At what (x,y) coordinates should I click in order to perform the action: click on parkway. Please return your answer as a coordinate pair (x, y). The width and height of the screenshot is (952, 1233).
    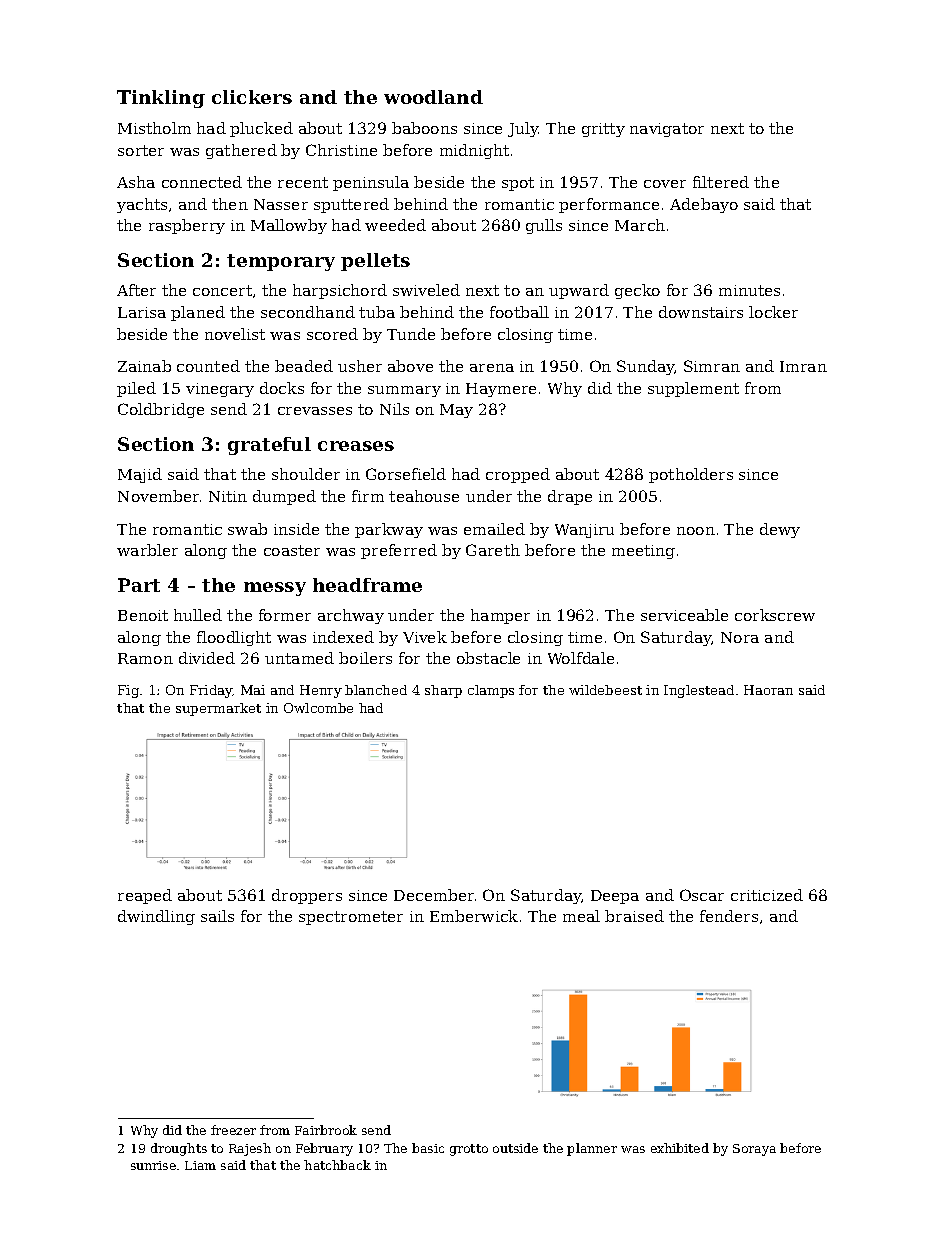
    Looking at the image, I should click on (389, 530).
